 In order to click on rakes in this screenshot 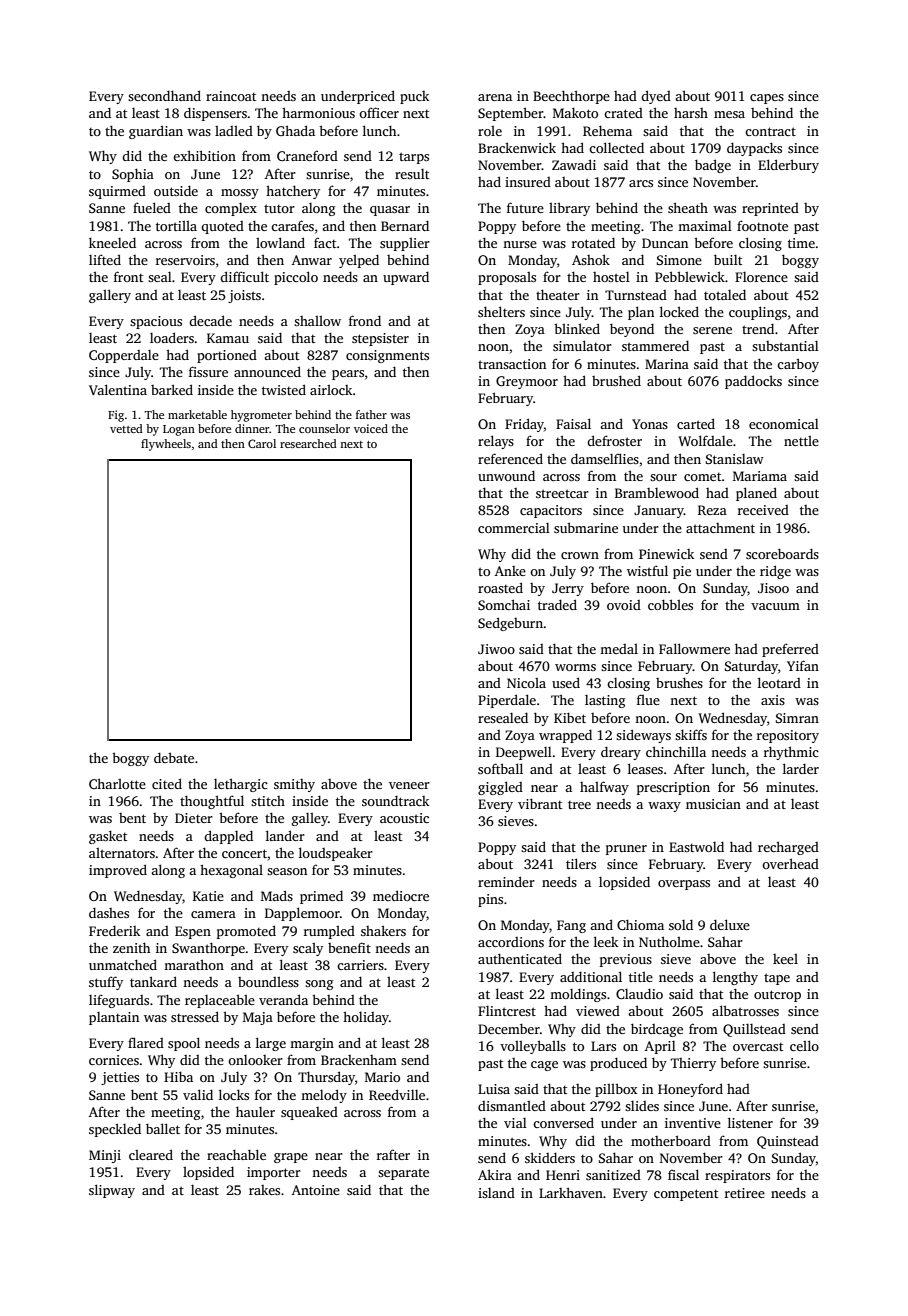, I will do `click(264, 1190)`.
